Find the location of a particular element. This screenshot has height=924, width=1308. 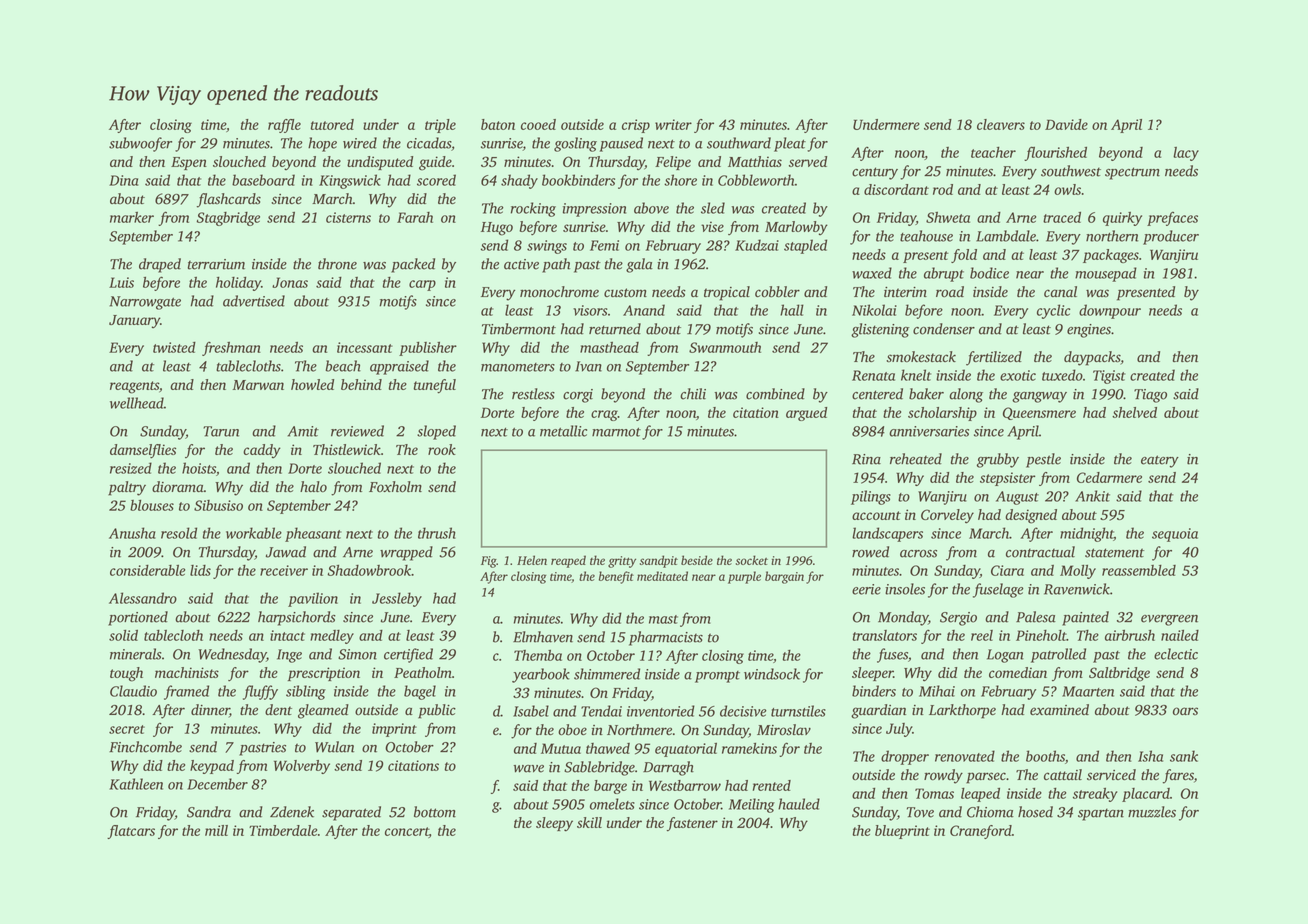

sleepy is located at coordinates (554, 824).
